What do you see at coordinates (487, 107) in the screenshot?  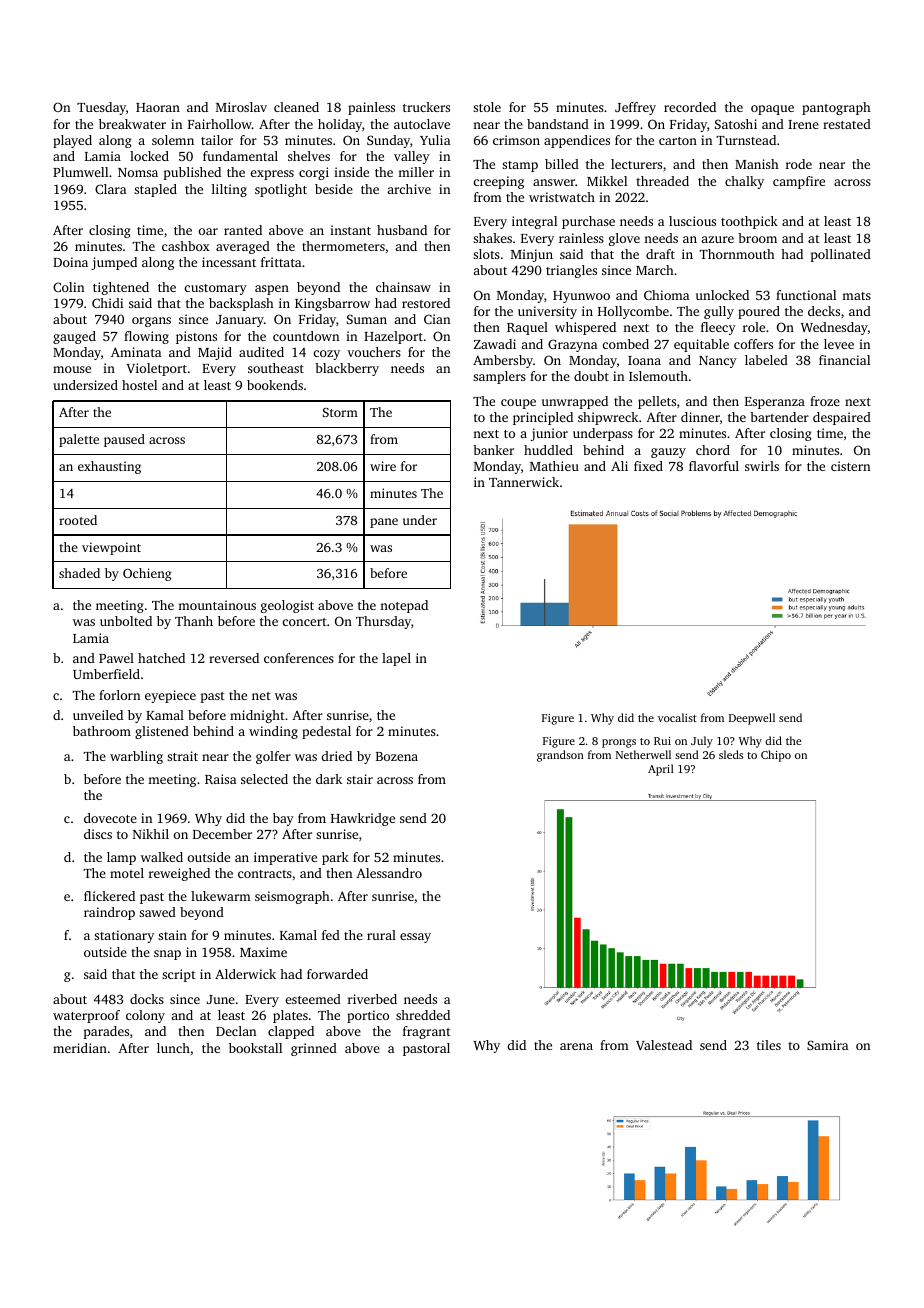 I see `stole` at bounding box center [487, 107].
